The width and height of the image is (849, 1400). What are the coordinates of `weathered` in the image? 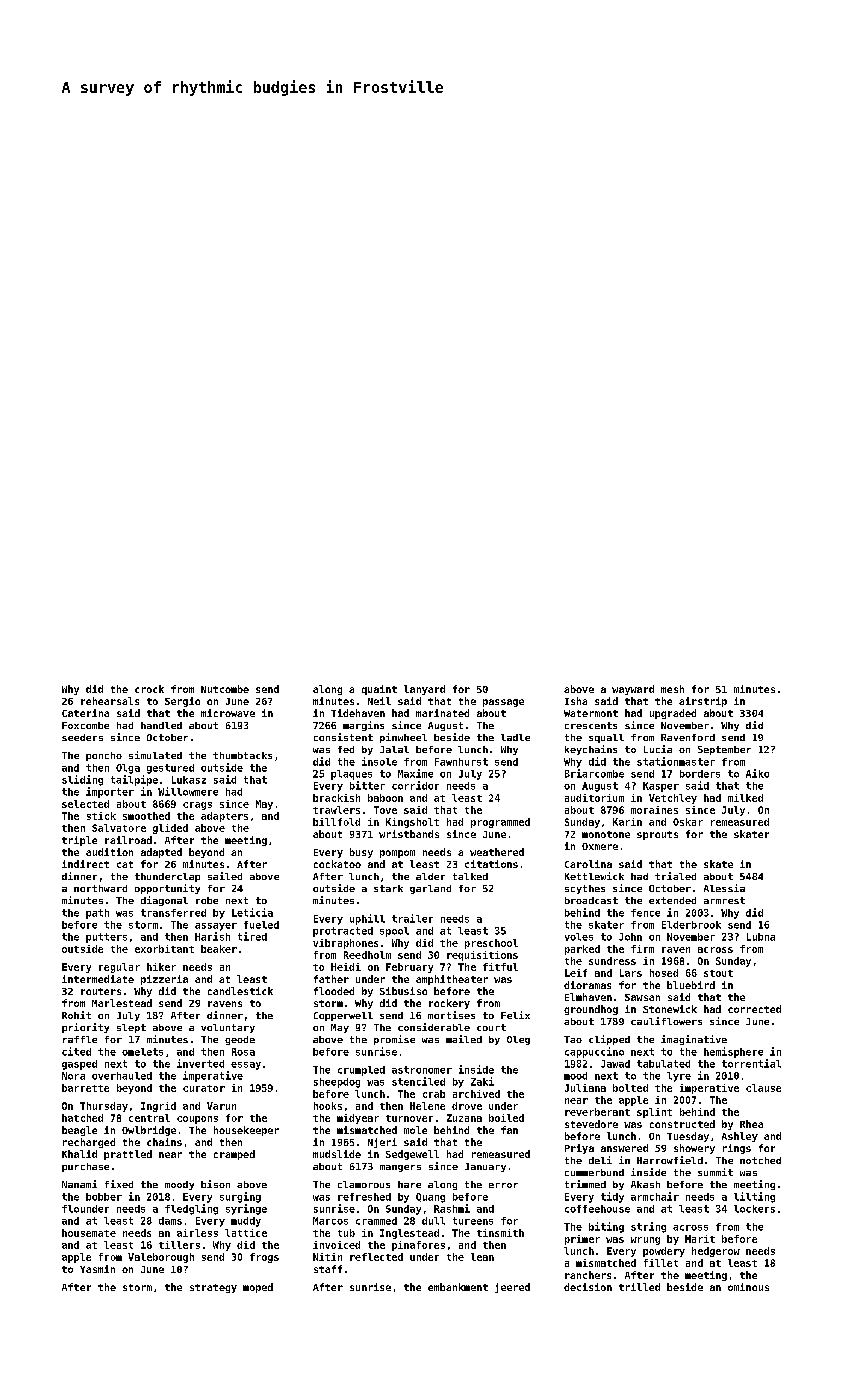 It's located at (497, 852).
